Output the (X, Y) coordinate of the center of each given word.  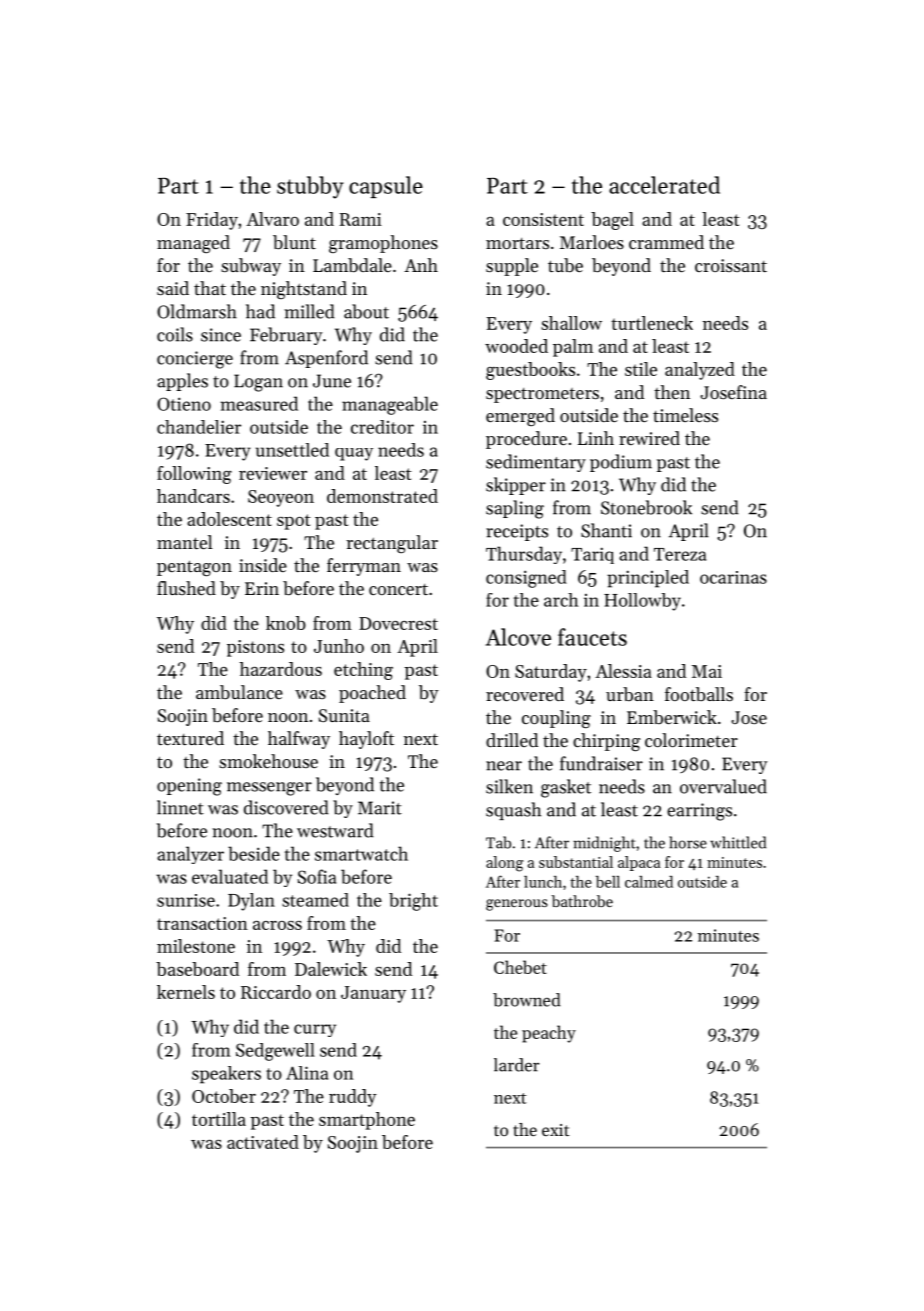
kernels (186, 992)
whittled (738, 842)
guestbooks (530, 371)
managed (193, 244)
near (504, 766)
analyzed (700, 371)
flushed (186, 588)
